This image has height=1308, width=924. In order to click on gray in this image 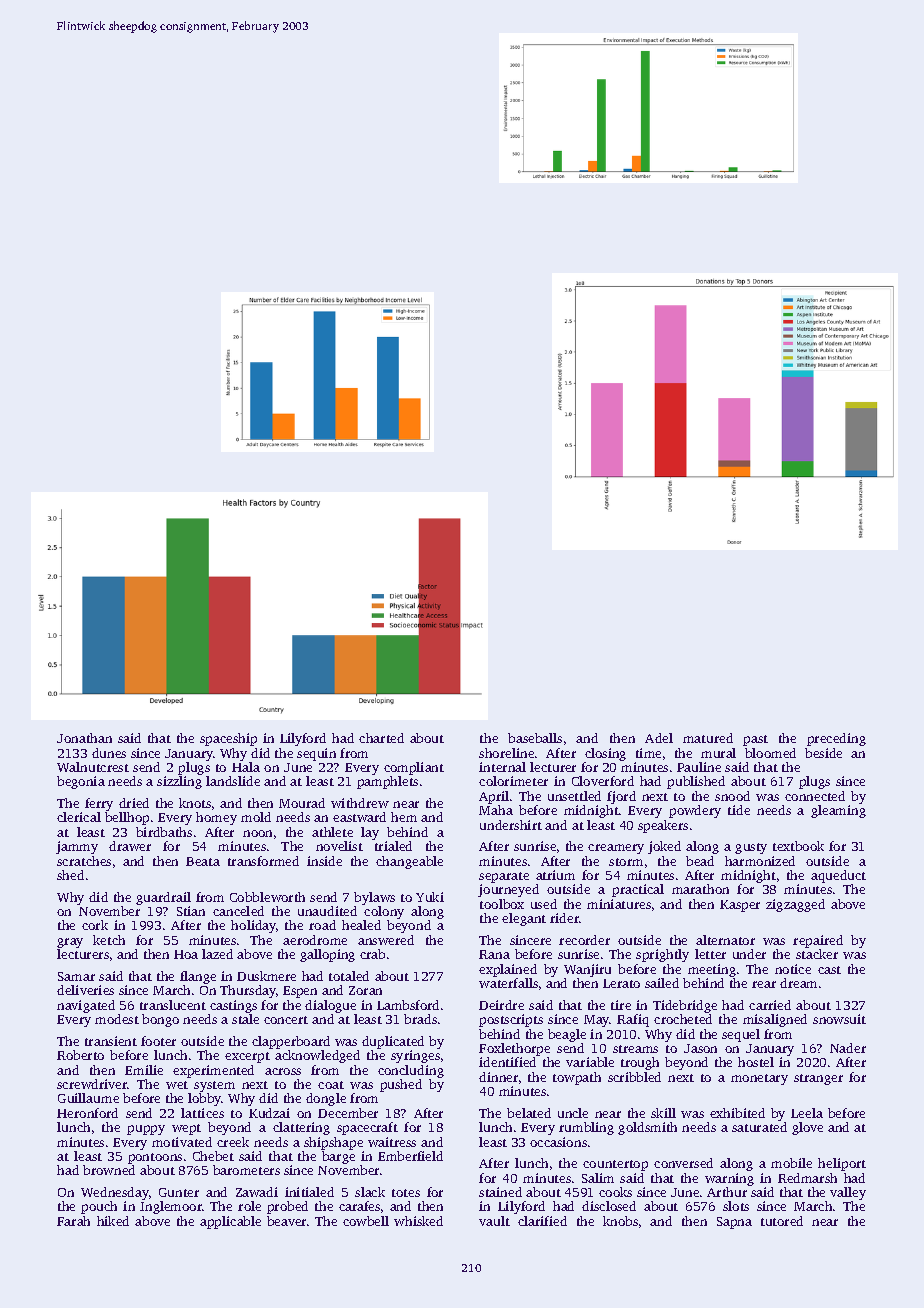, I will do `click(70, 943)`.
